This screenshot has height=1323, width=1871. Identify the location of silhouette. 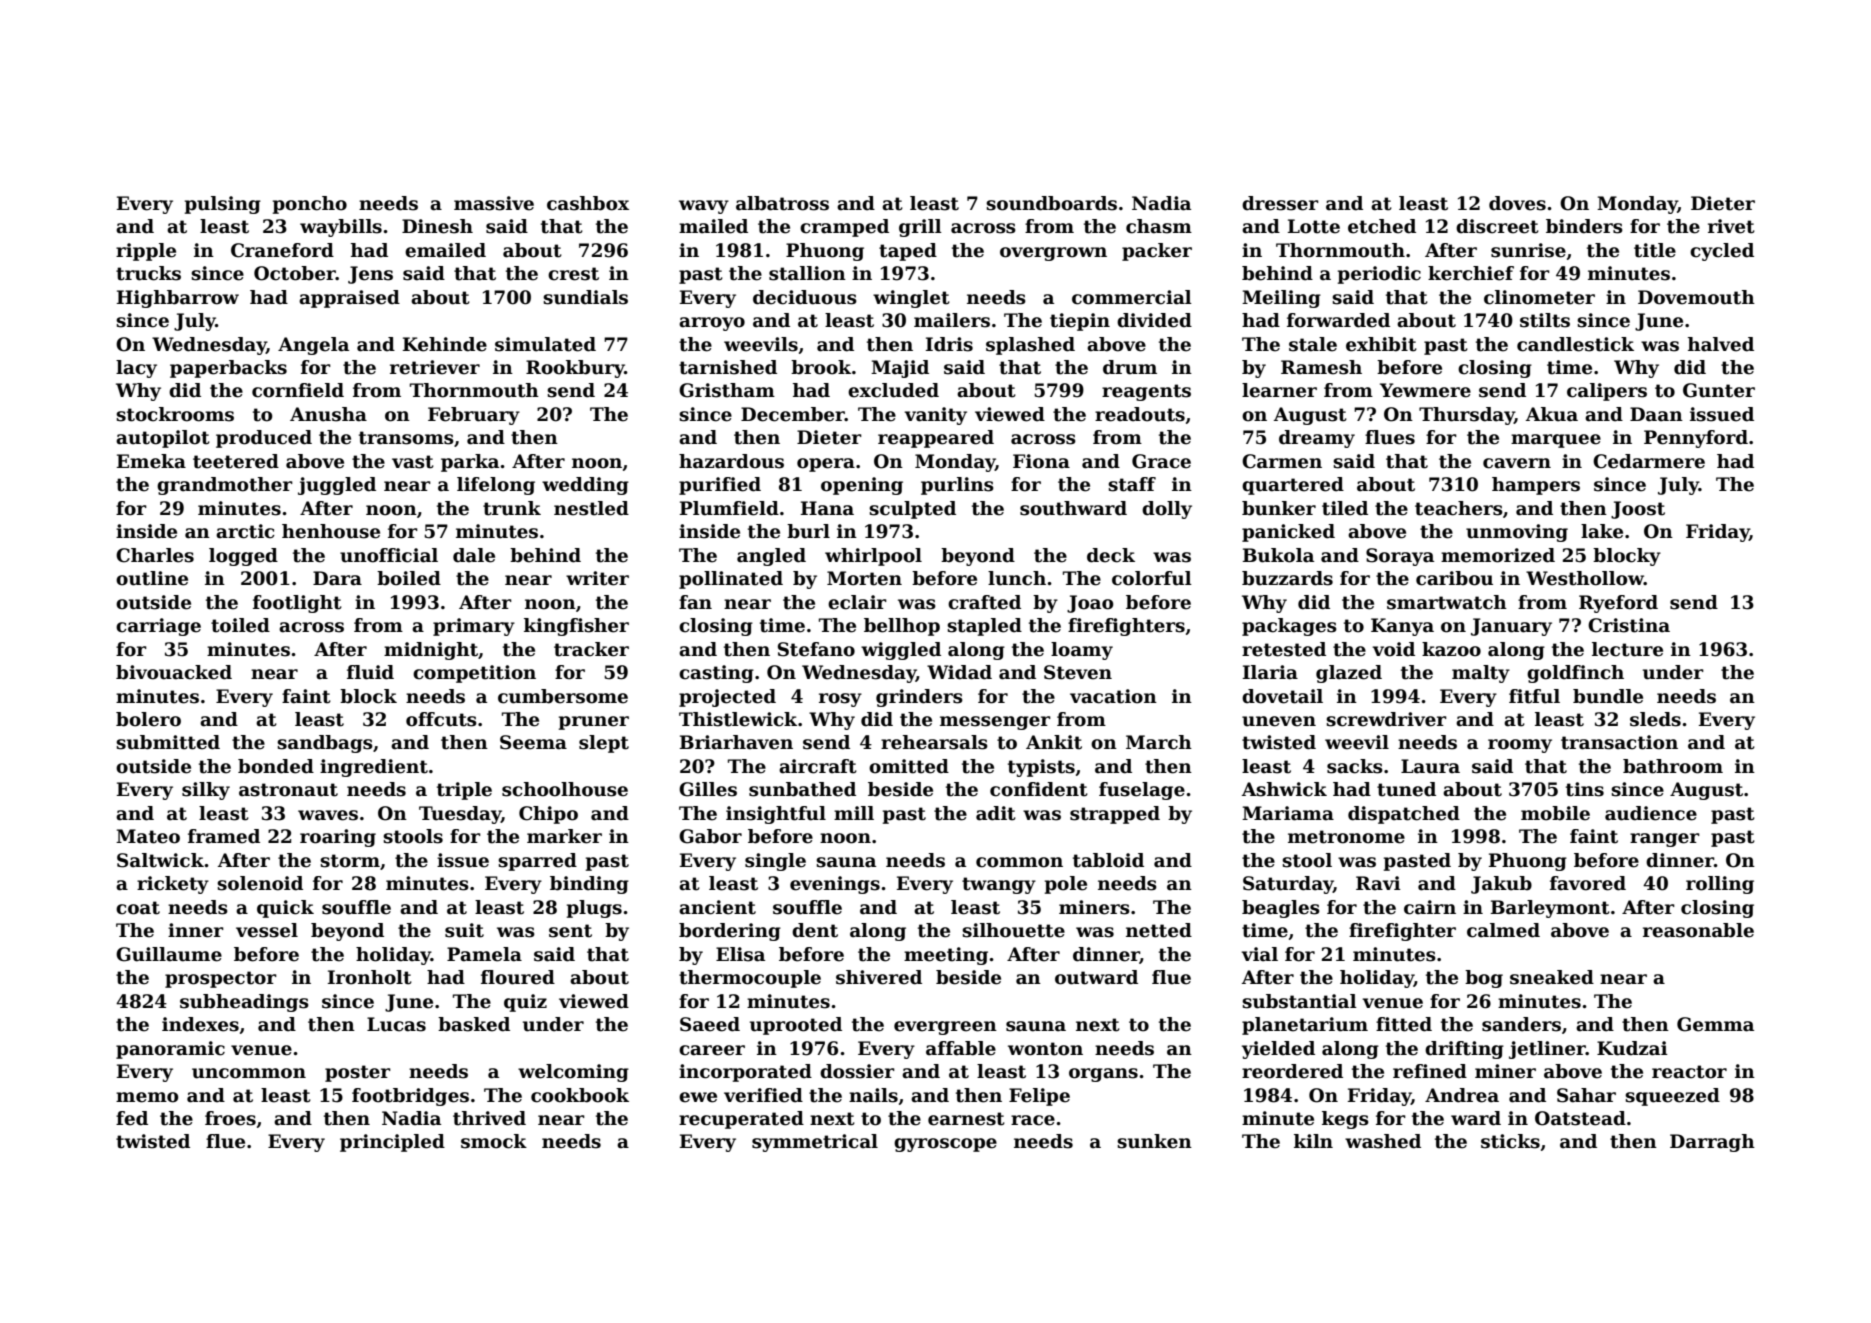
(1013, 930).
